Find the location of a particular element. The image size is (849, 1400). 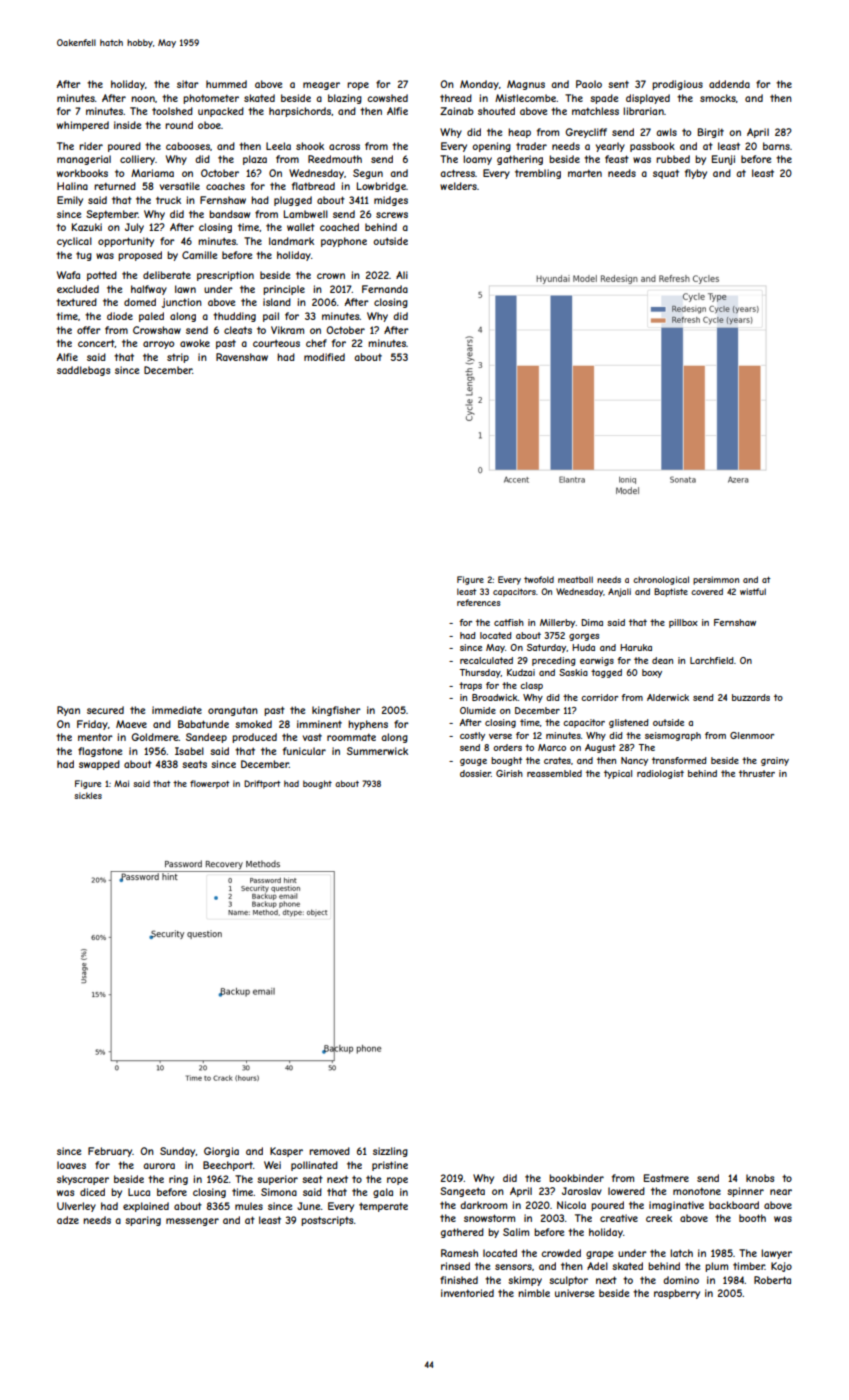

saddlebags is located at coordinates (83, 371).
